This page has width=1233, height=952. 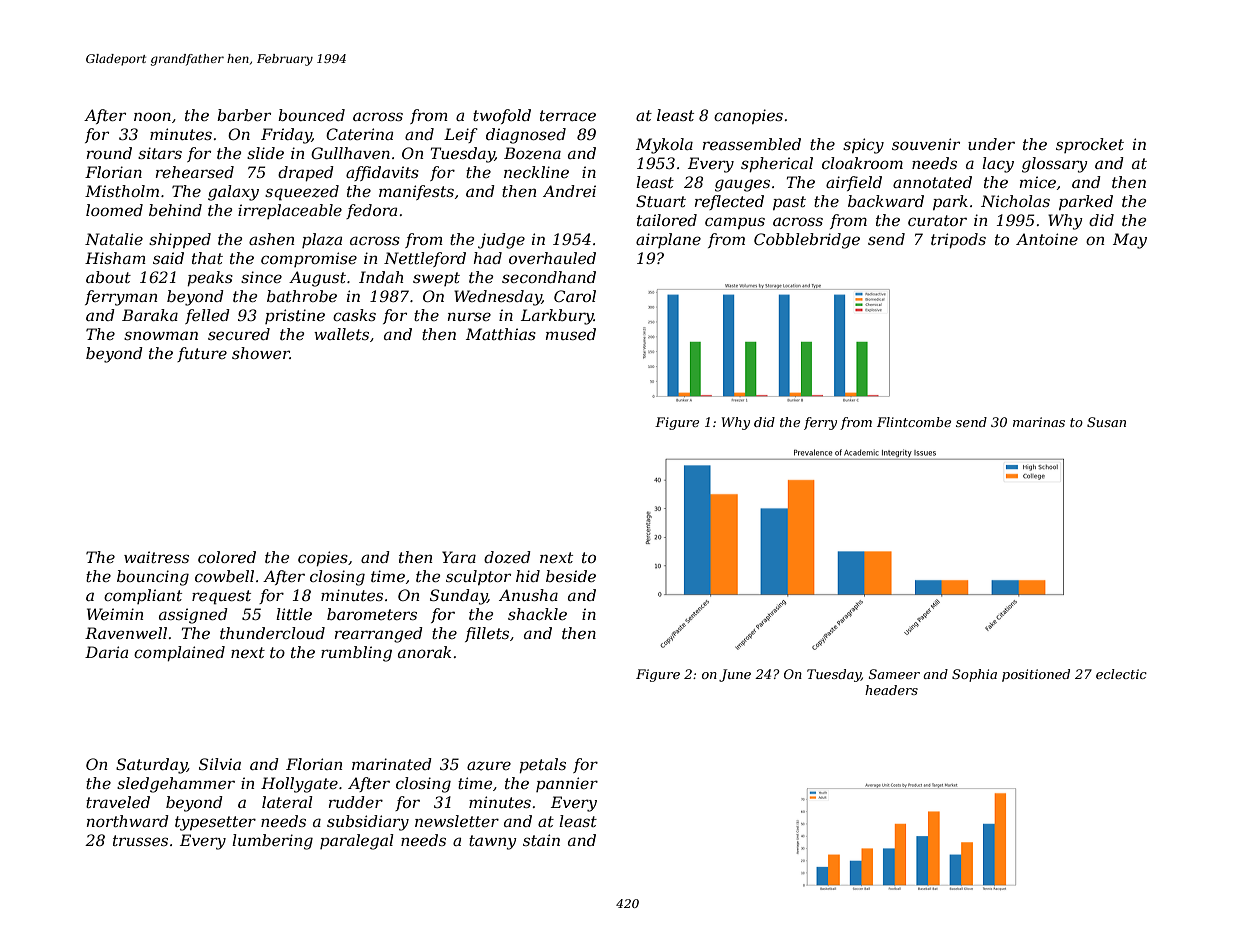 I want to click on future, so click(x=202, y=354).
